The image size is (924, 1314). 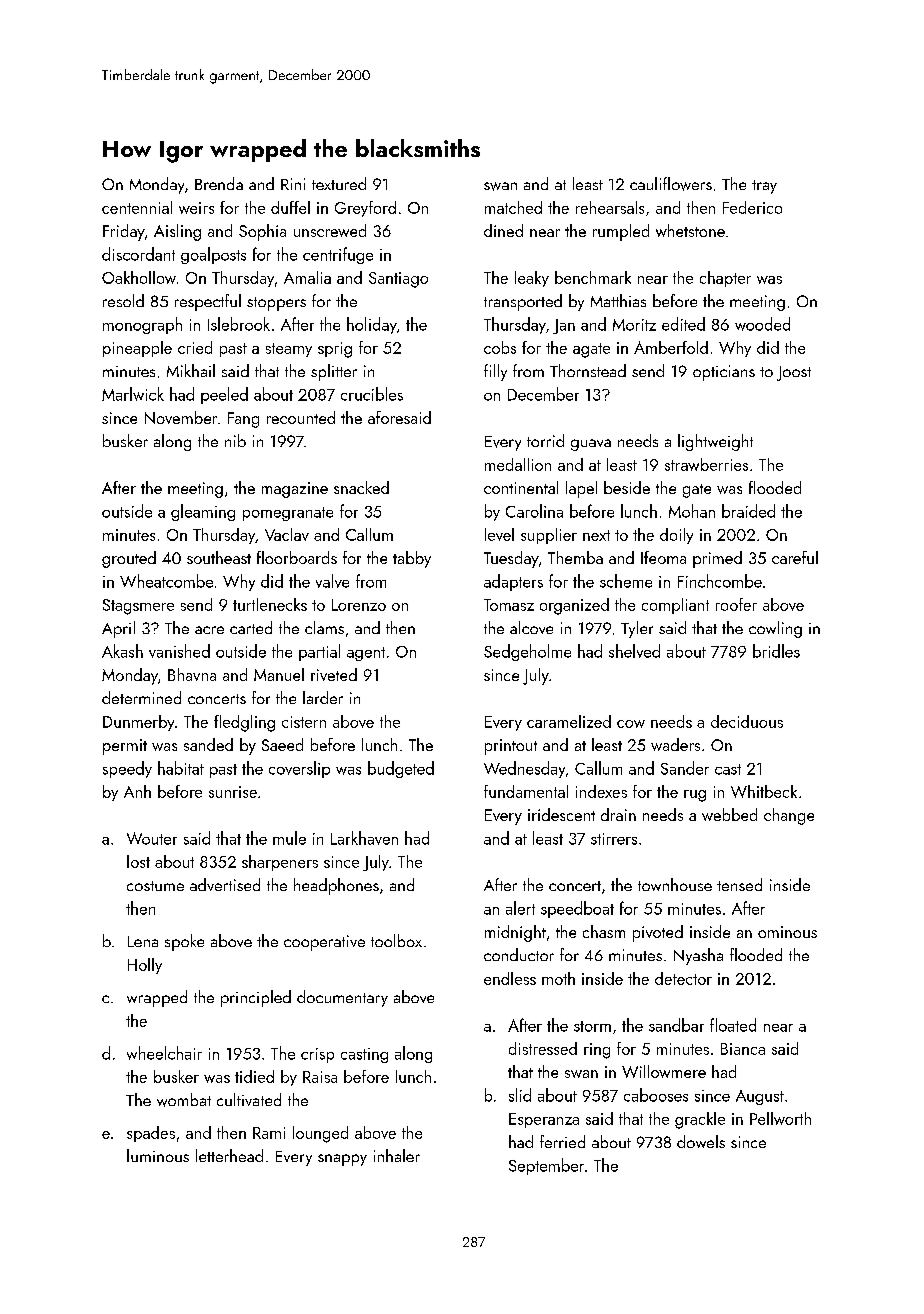 I want to click on September, so click(x=546, y=1166).
